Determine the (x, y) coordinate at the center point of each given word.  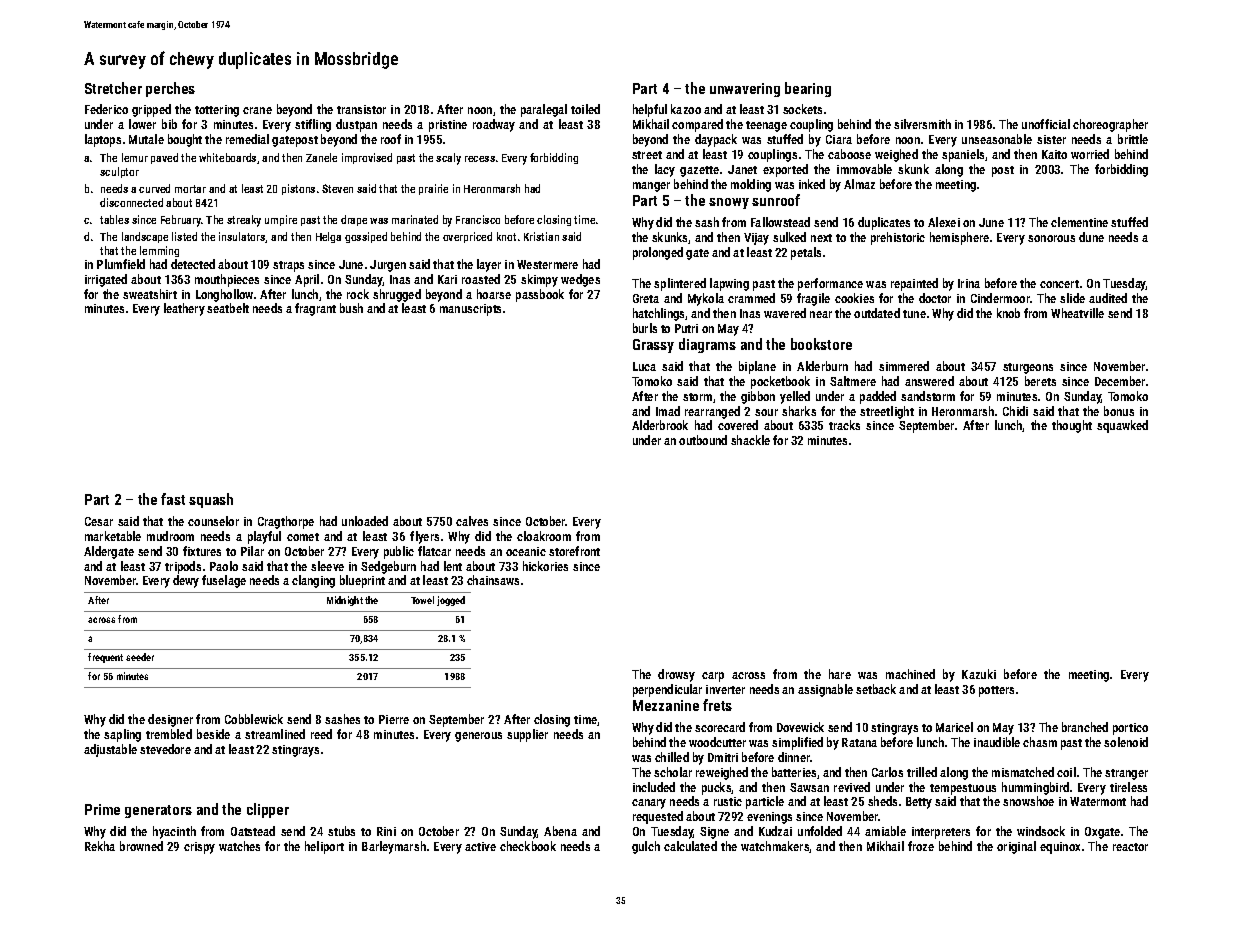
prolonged (658, 253)
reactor (1130, 847)
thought (1072, 426)
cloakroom (544, 536)
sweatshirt (150, 294)
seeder (140, 657)
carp (713, 677)
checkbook (528, 846)
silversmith (922, 124)
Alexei (944, 222)
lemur (135, 157)
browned (141, 846)
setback (876, 689)
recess (480, 159)
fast (173, 499)
